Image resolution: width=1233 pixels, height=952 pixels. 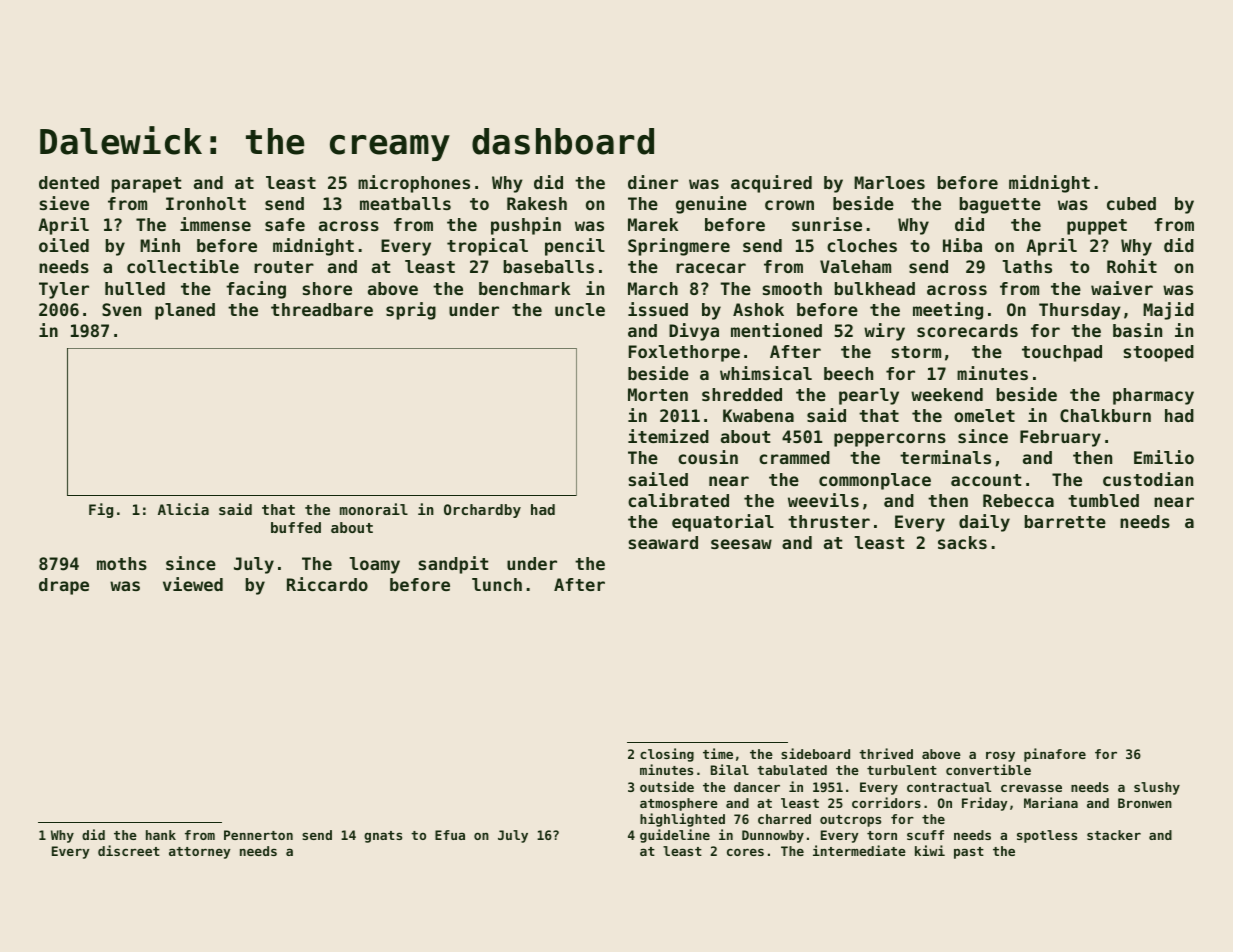 What do you see at coordinates (258, 835) in the document?
I see `Pennerton` at bounding box center [258, 835].
